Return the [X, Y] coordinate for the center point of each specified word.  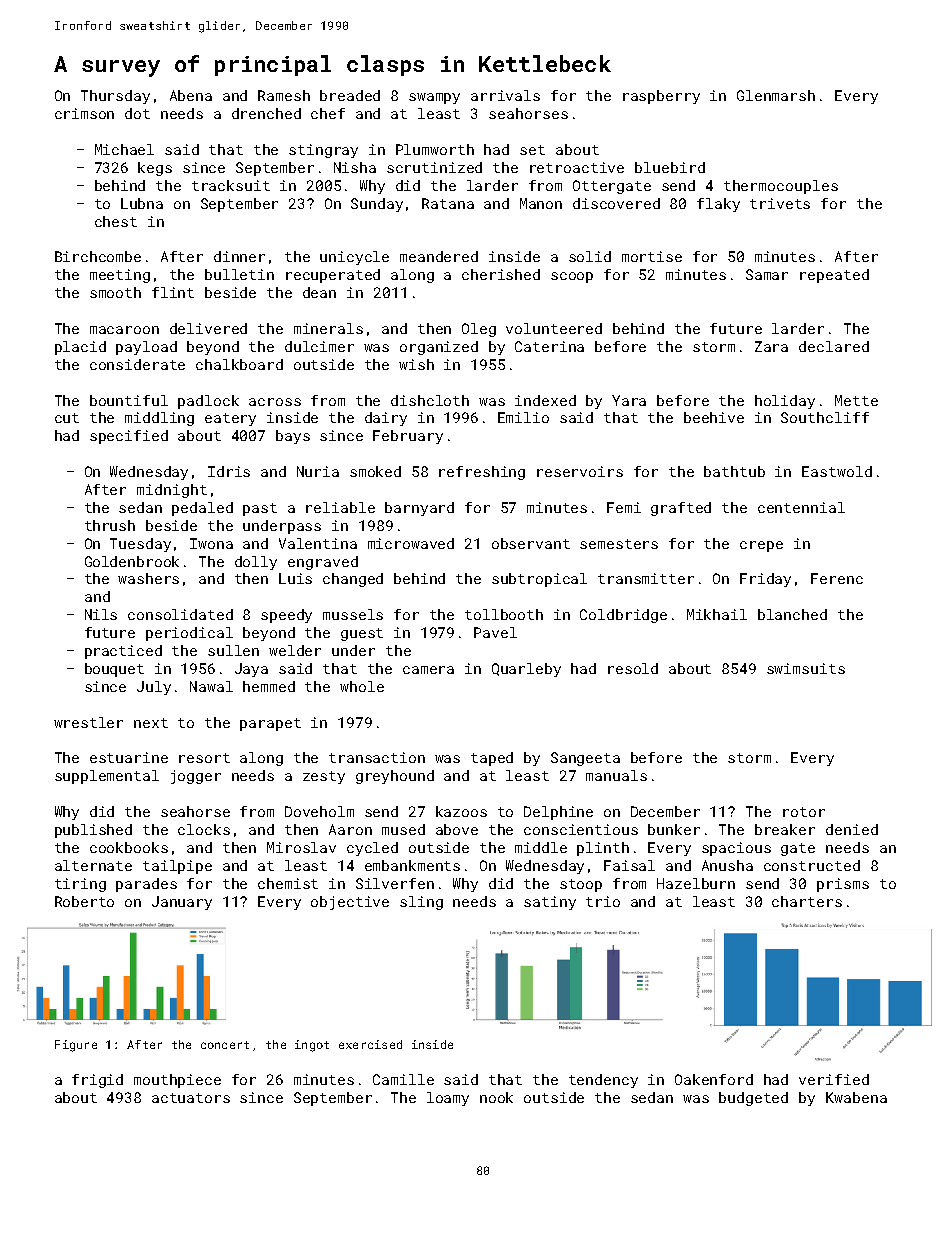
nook [496, 1097]
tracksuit [231, 185]
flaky [718, 205]
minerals [328, 328]
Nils [101, 614]
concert [225, 1045]
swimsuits [806, 668]
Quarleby [526, 670]
